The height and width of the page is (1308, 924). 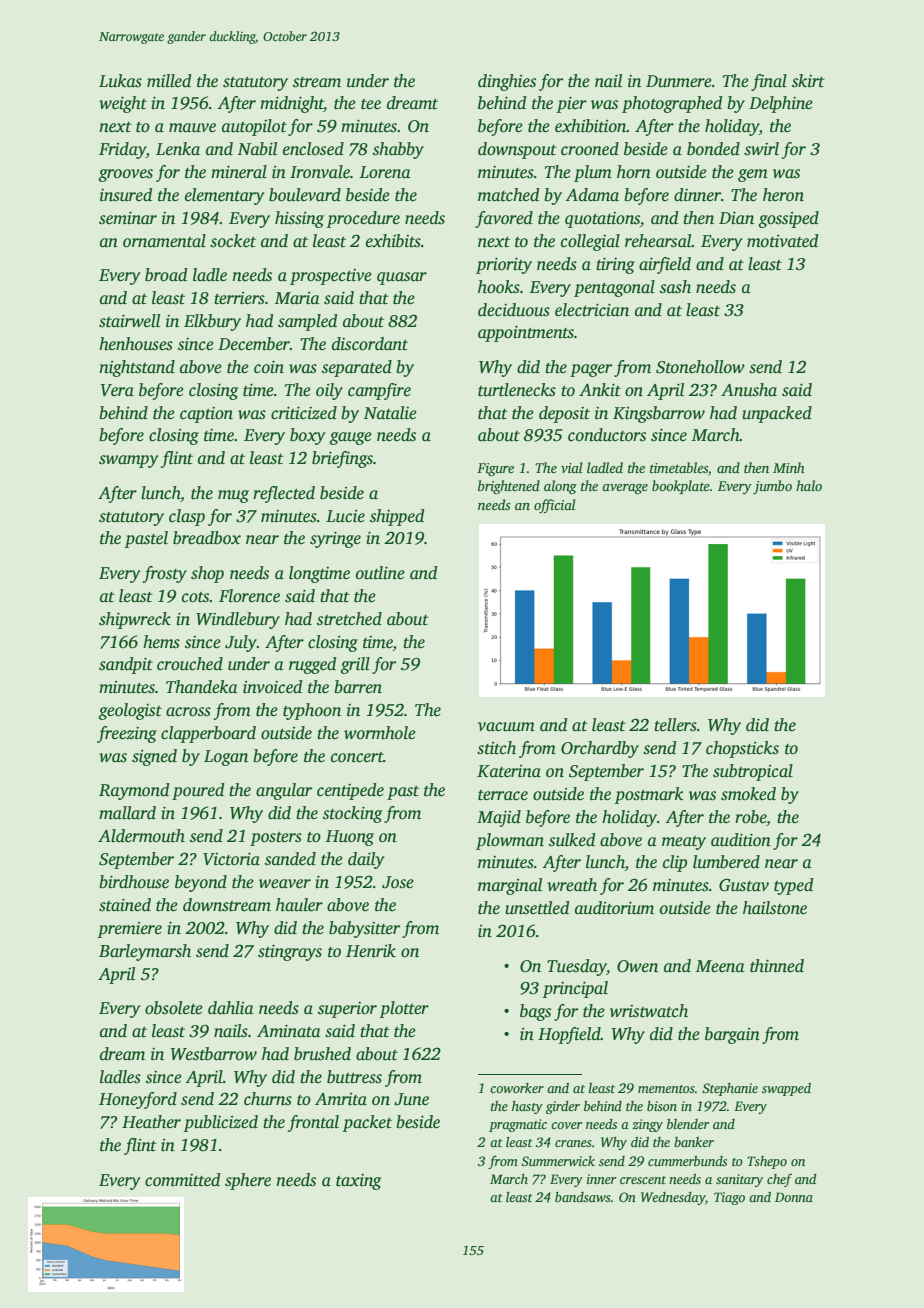 What do you see at coordinates (123, 104) in the page?
I see `weight` at bounding box center [123, 104].
